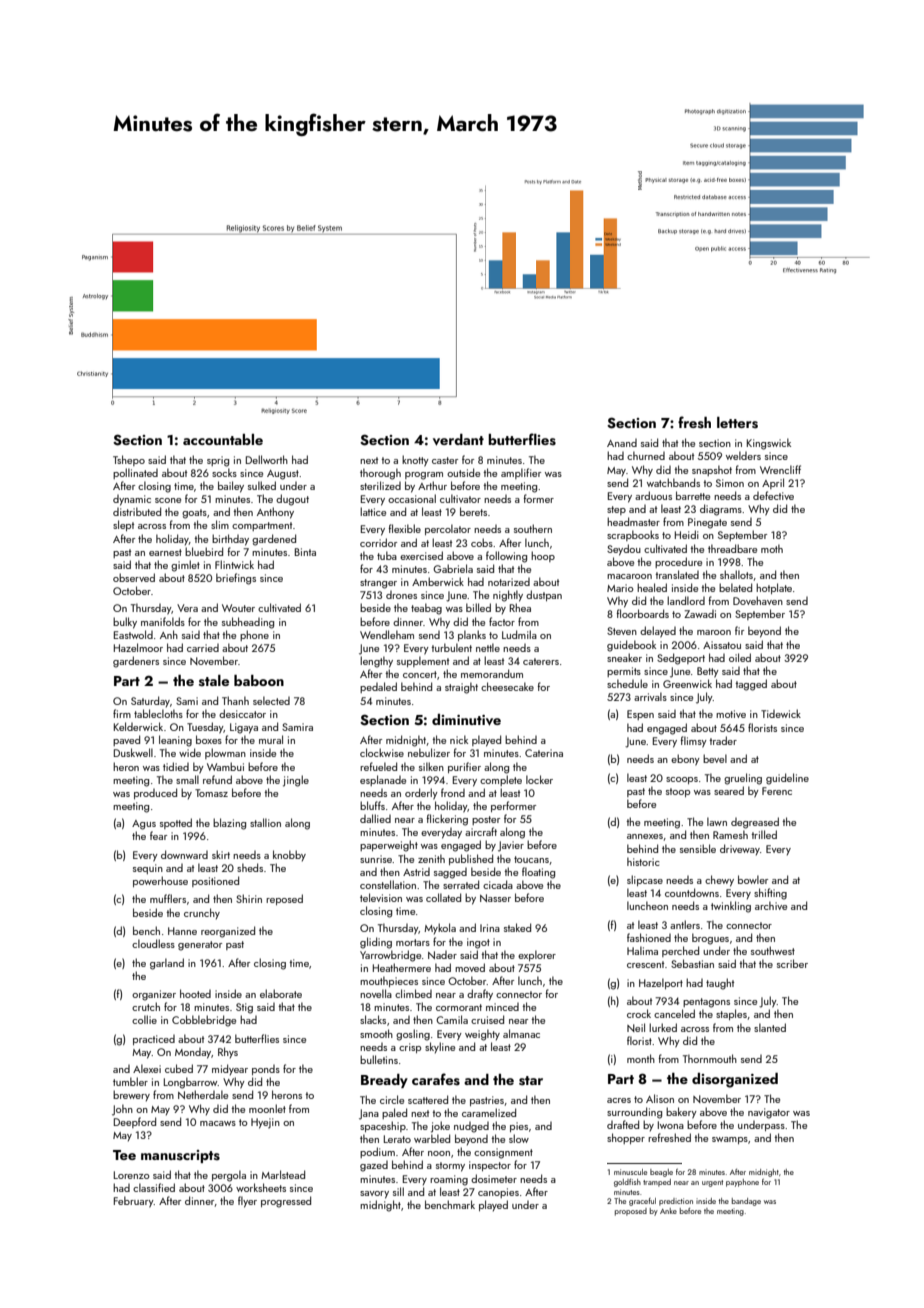  I want to click on program, so click(424, 476).
